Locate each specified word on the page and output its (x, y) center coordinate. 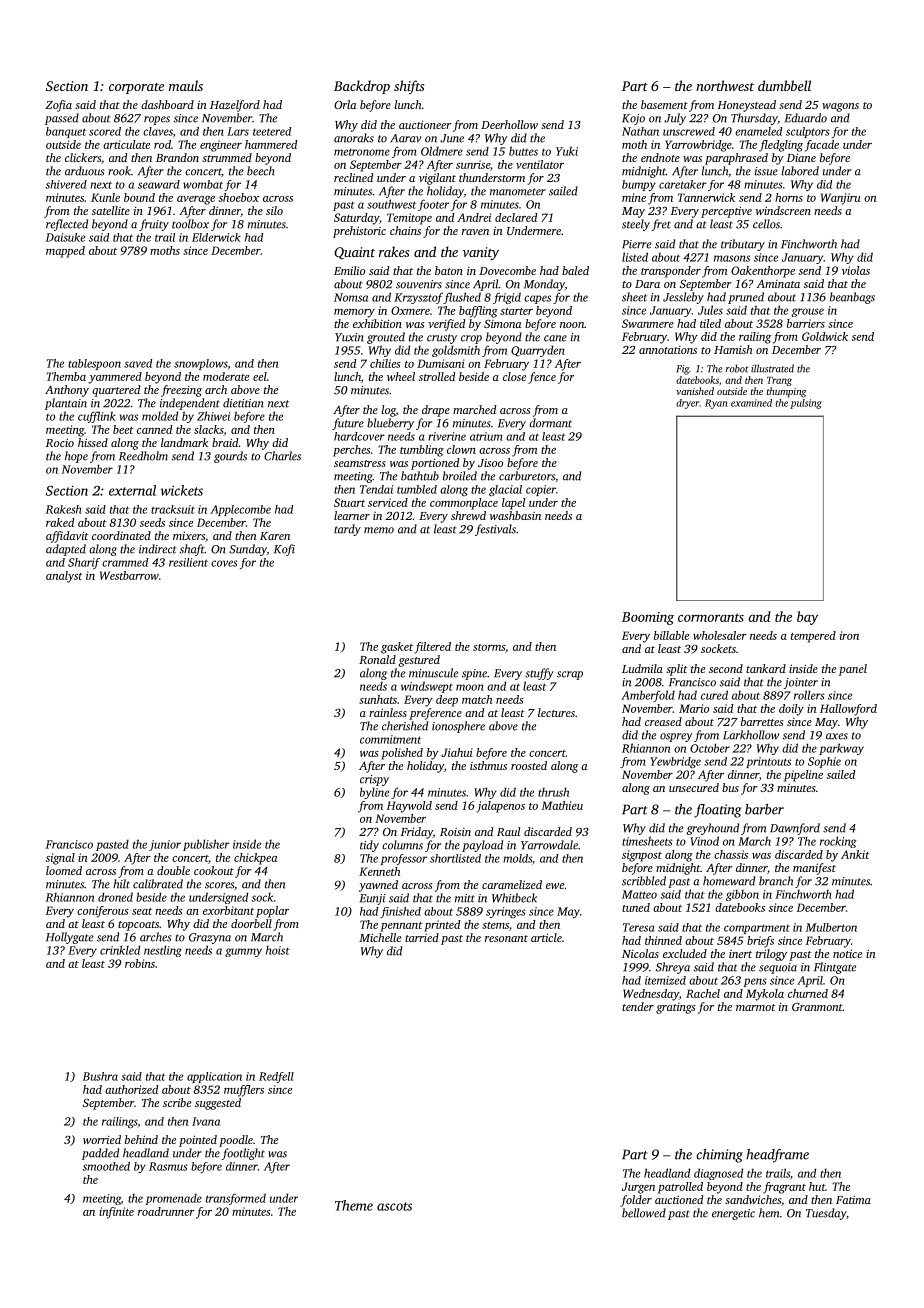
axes (837, 736)
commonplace (464, 504)
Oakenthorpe (763, 272)
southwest (391, 204)
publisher (206, 845)
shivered (66, 184)
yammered (115, 378)
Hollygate (69, 938)
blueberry (390, 424)
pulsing (806, 404)
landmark (184, 442)
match (477, 699)
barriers (806, 323)
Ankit (855, 854)
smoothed (106, 1166)
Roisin (455, 832)
